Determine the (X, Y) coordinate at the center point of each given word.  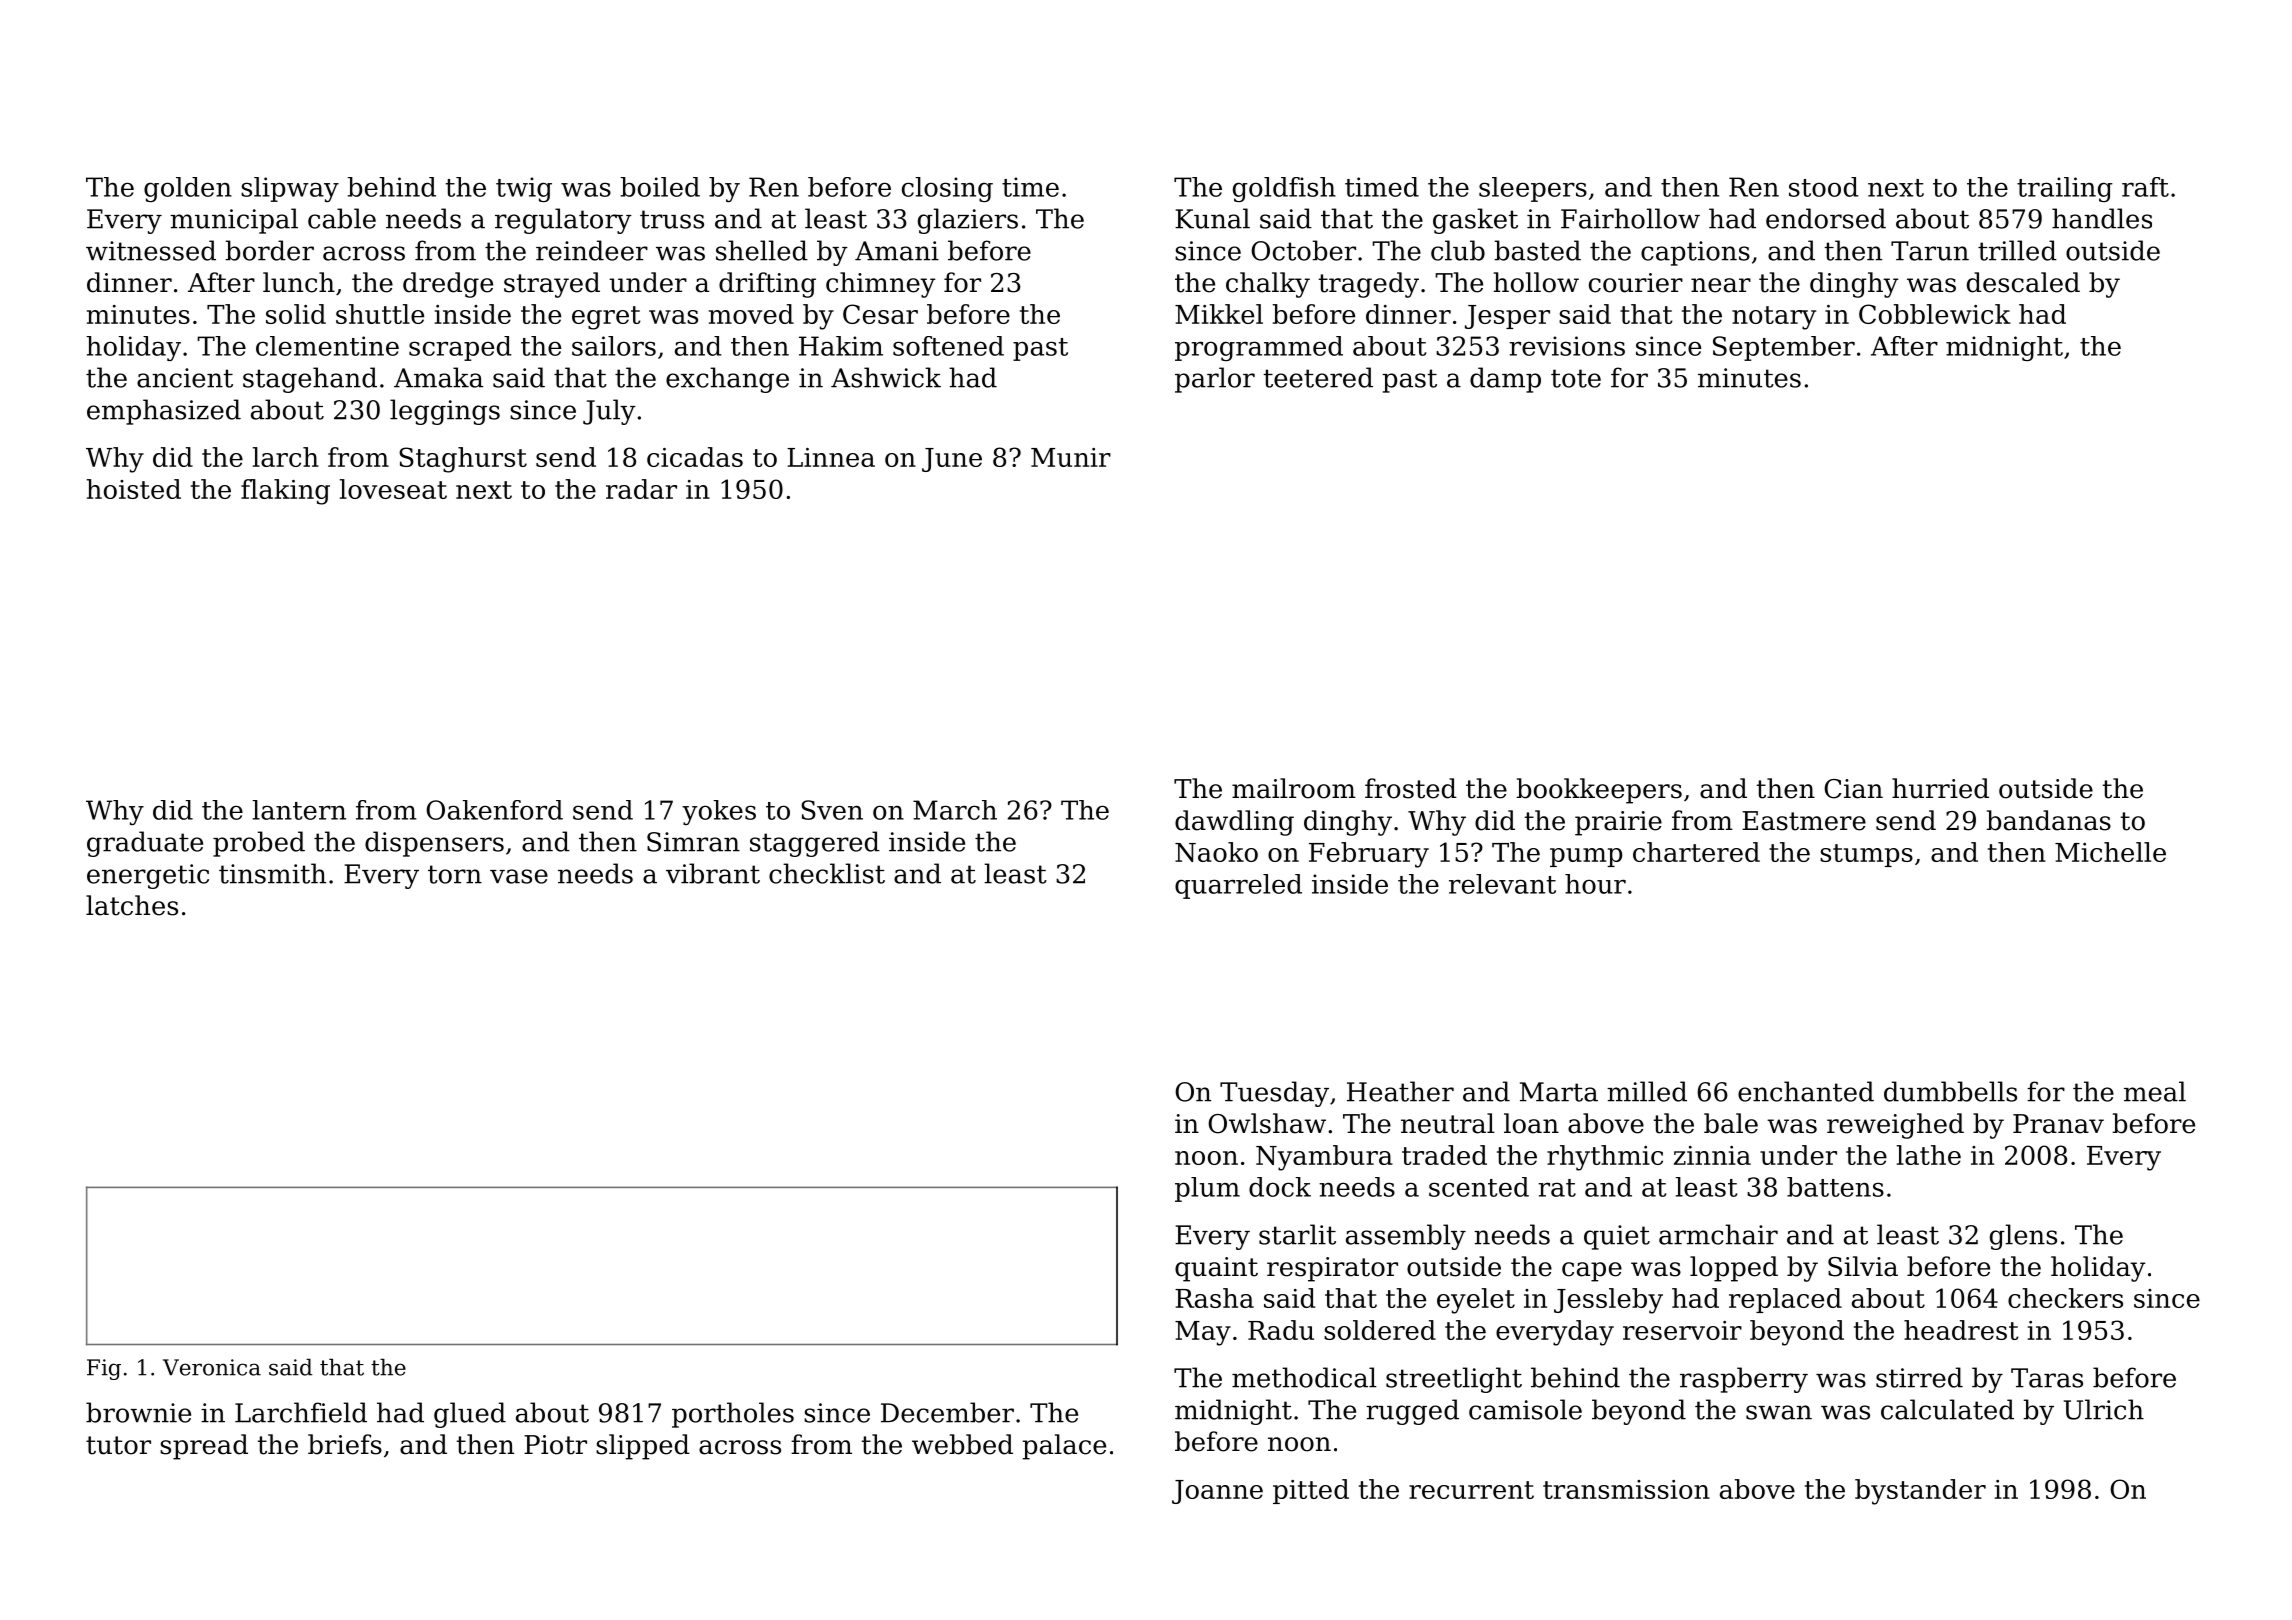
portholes (733, 1415)
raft (2145, 187)
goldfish (1284, 189)
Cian (1853, 789)
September (1784, 348)
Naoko (1216, 852)
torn (455, 874)
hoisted (133, 489)
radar (641, 489)
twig (524, 189)
